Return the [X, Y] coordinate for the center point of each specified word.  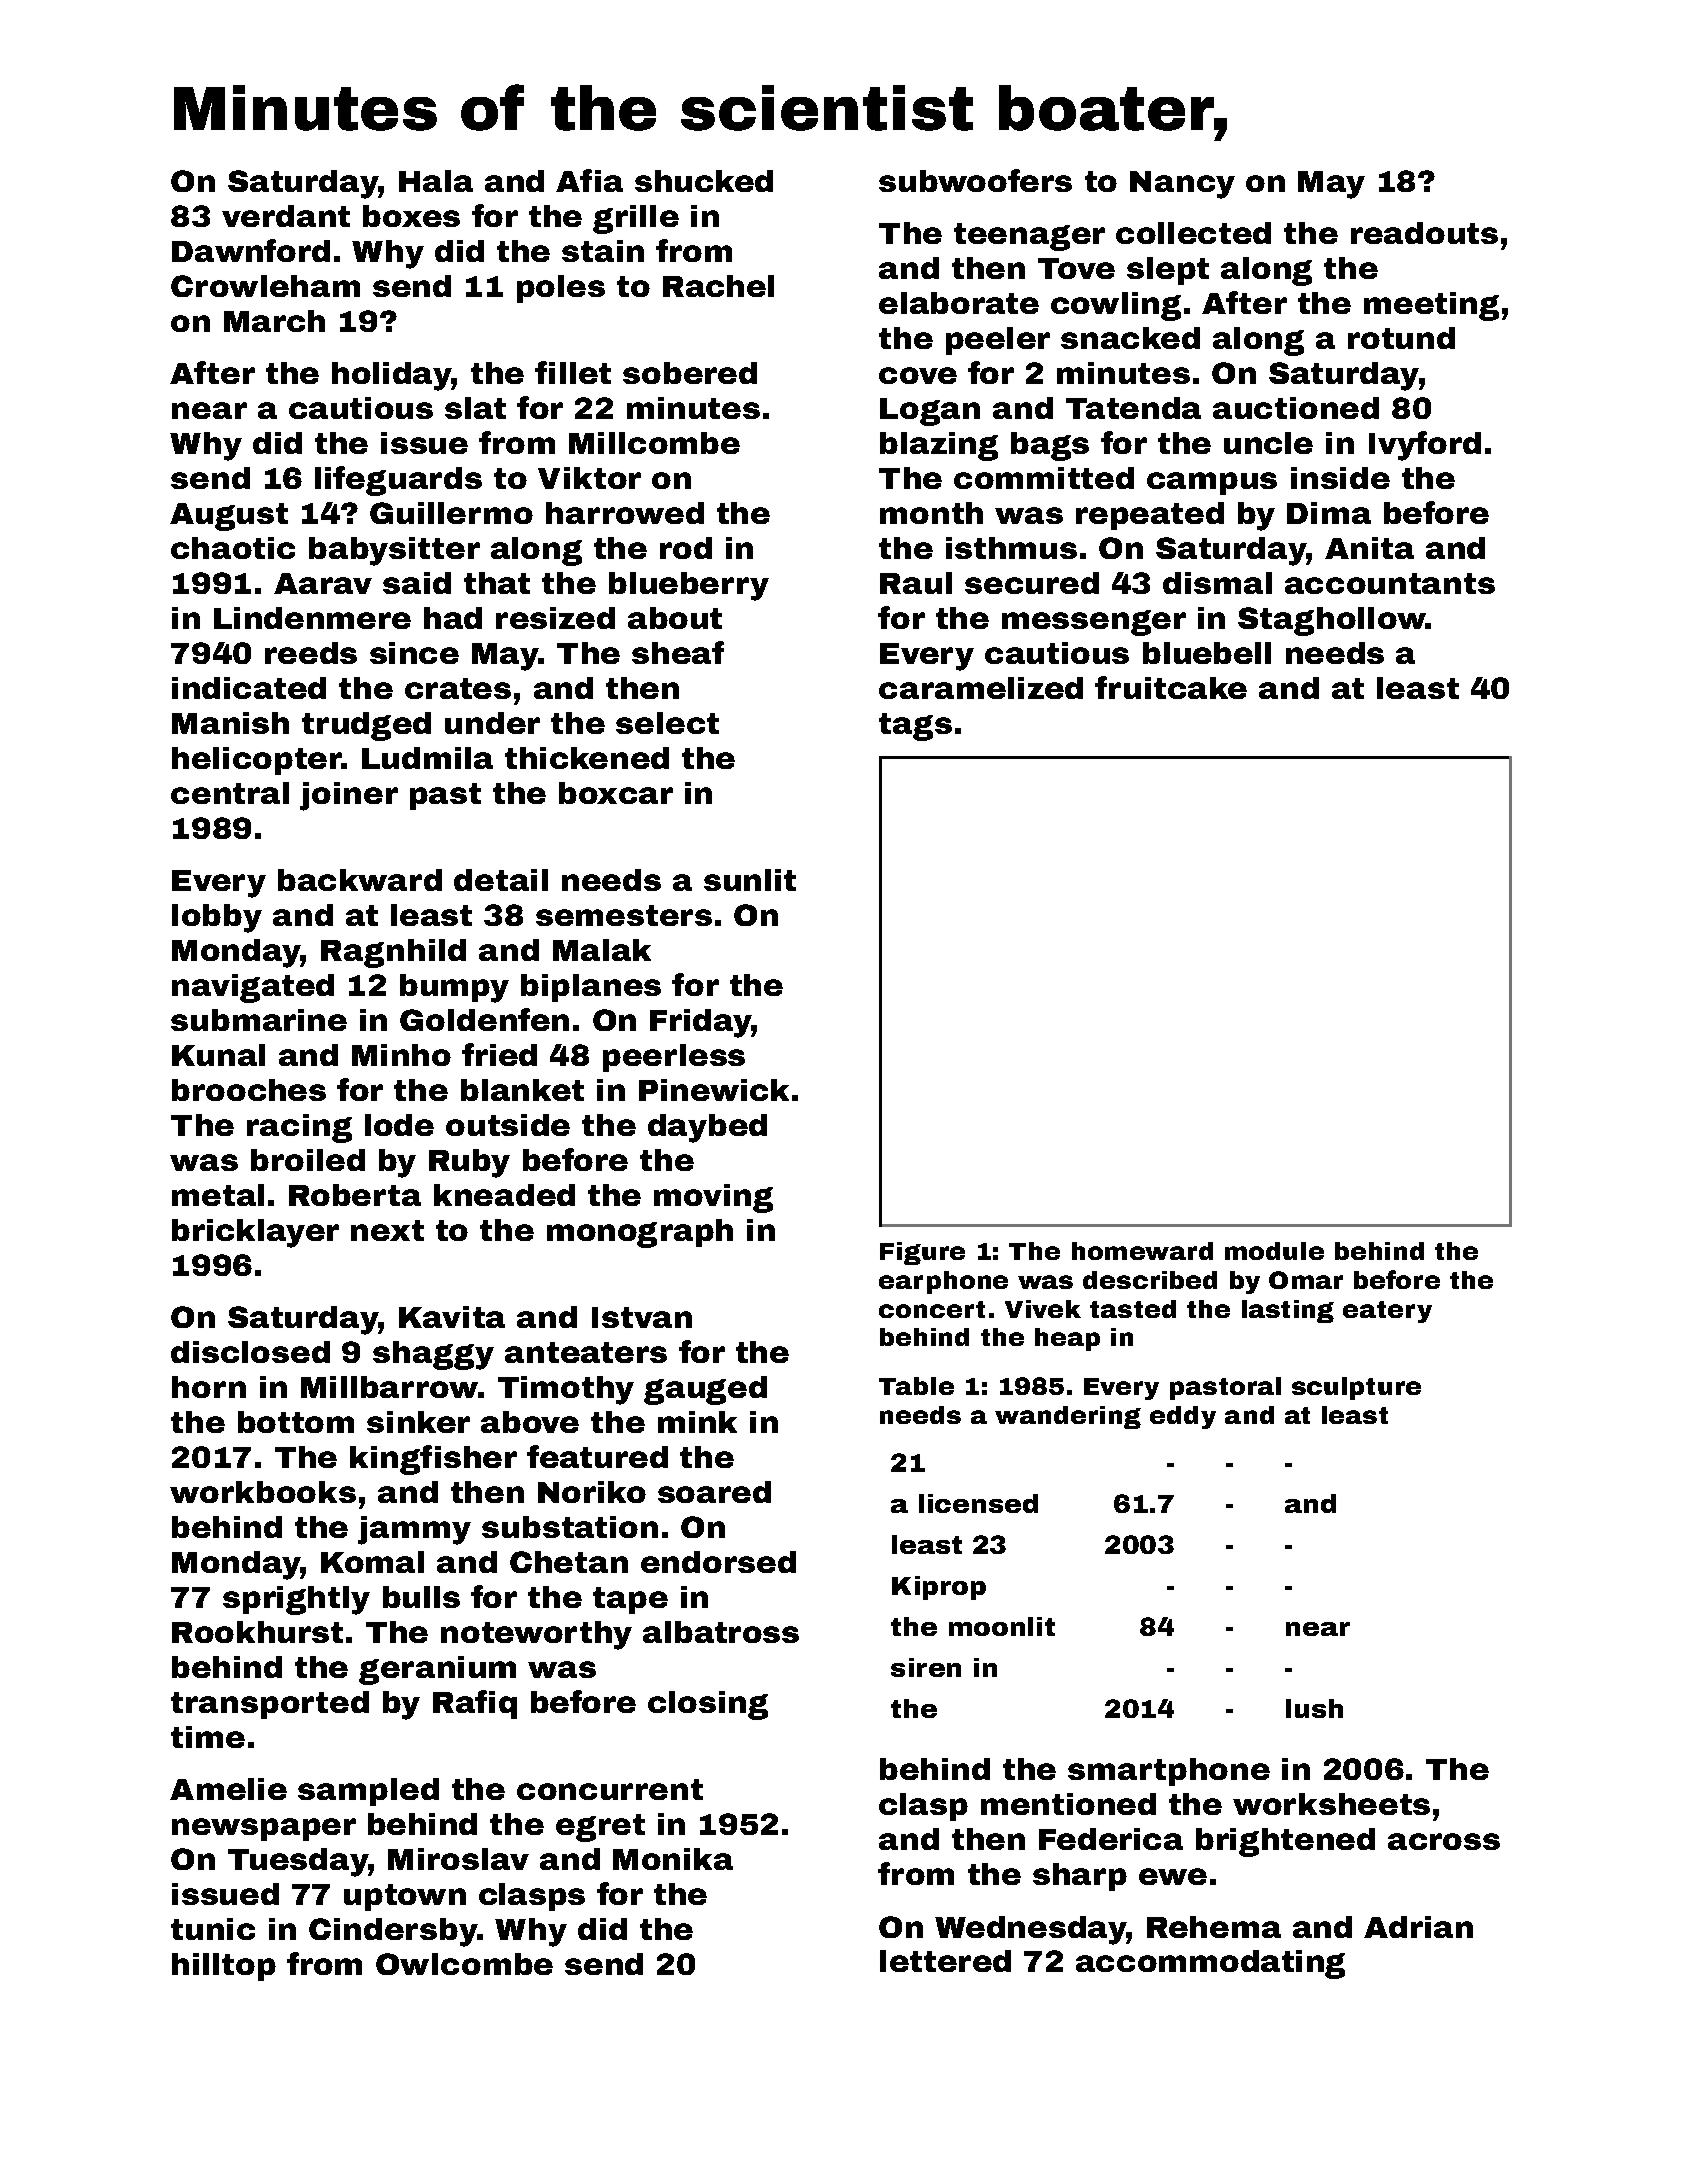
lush [1314, 1708]
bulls [421, 1597]
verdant [286, 216]
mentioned [1068, 1804]
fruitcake [1171, 687]
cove [918, 375]
